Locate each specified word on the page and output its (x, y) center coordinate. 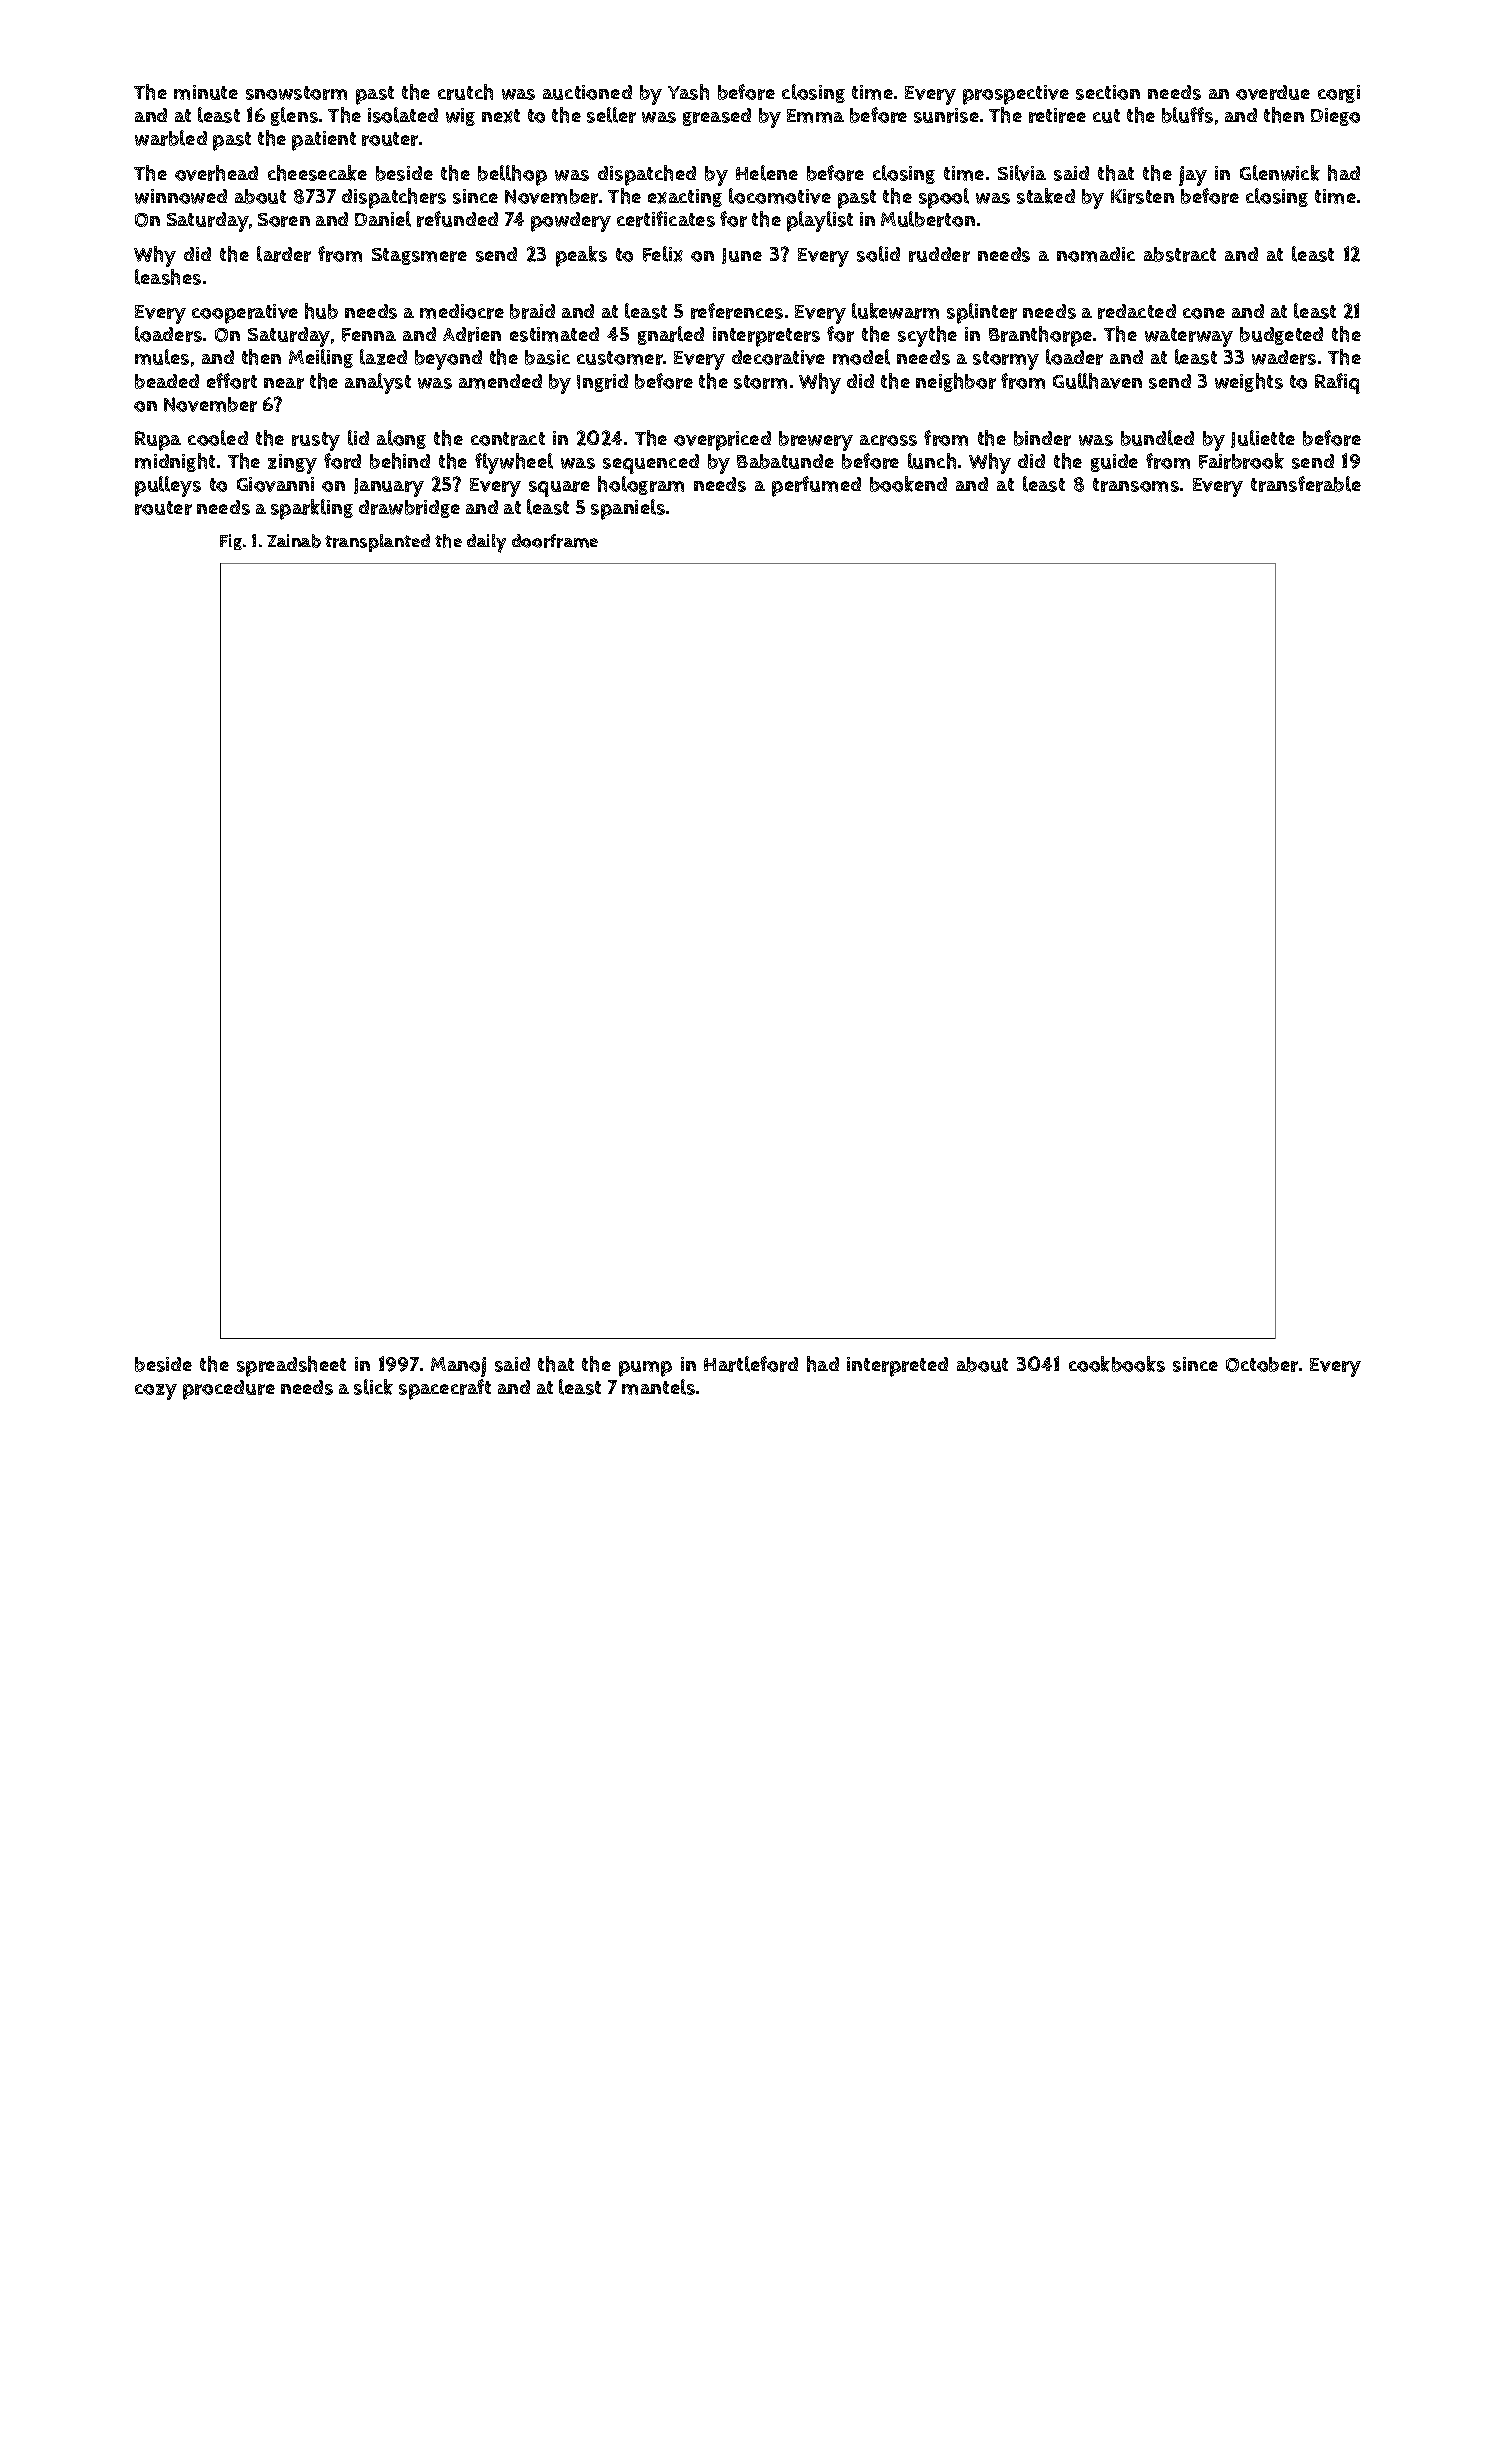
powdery (571, 222)
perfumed (816, 486)
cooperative (245, 314)
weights (1249, 382)
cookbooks (1117, 1364)
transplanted (377, 543)
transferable (1306, 484)
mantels (658, 1387)
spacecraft (445, 1389)
